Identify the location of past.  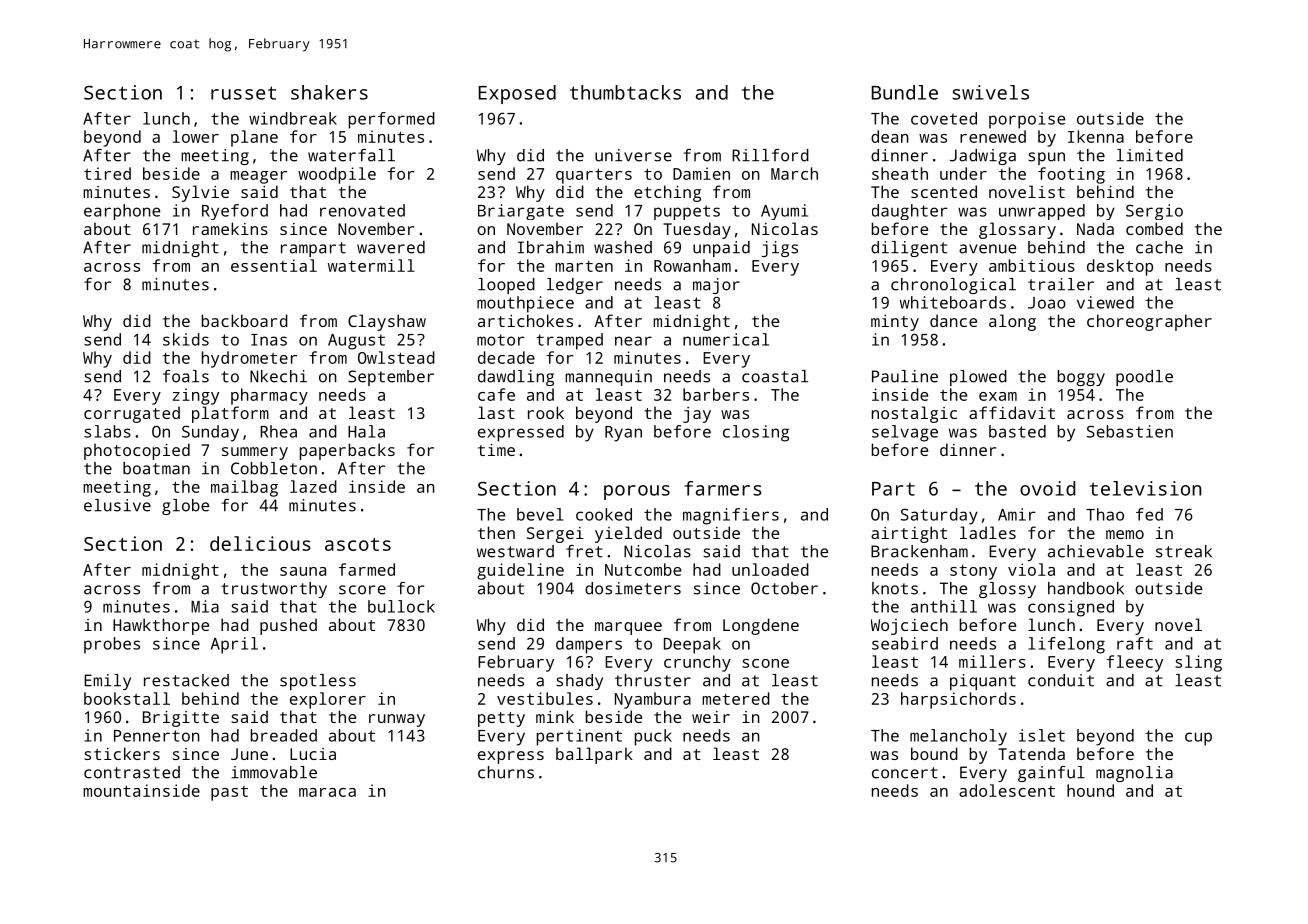
(229, 793).
